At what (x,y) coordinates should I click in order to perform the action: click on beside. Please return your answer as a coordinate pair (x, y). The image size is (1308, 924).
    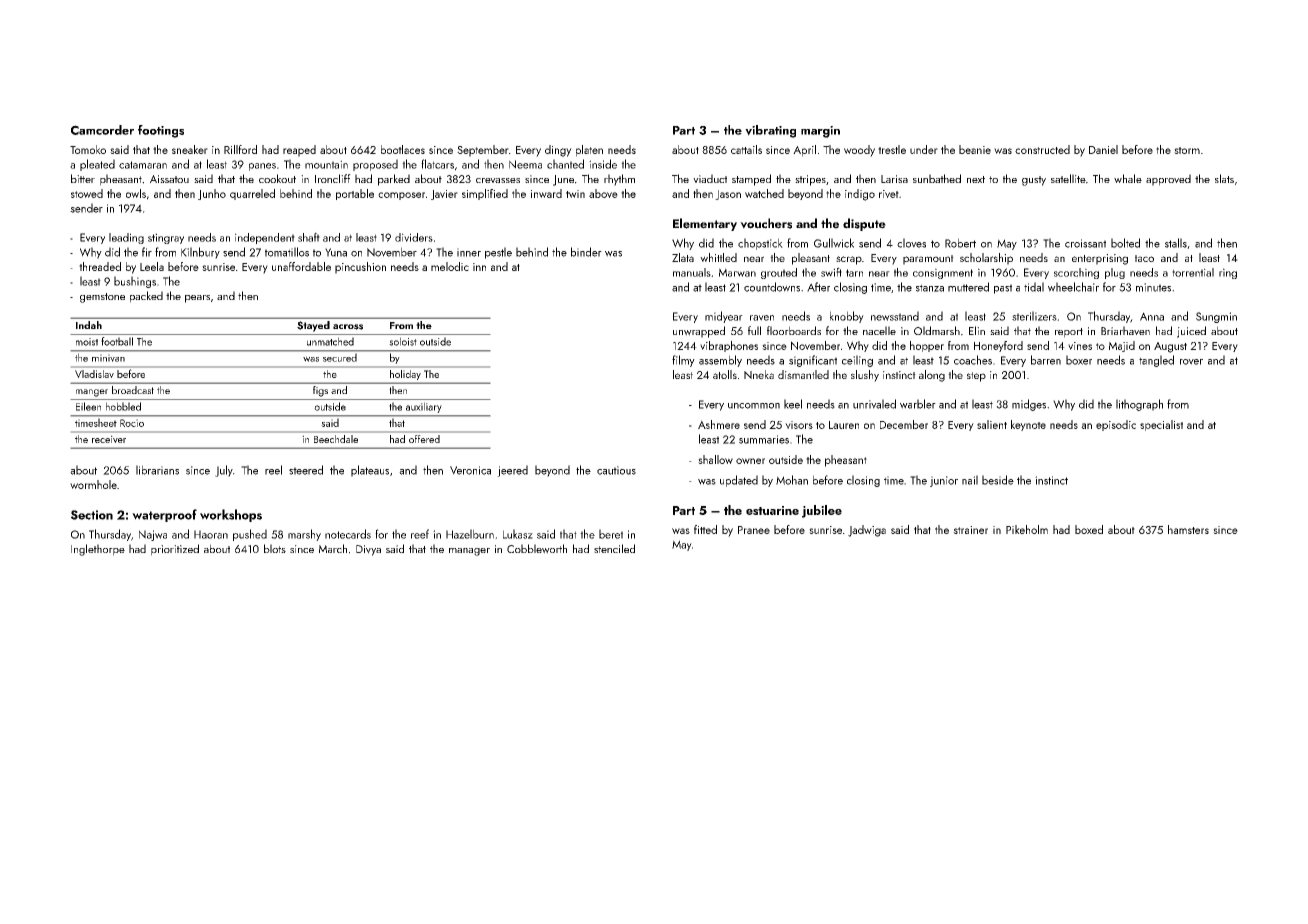
    Looking at the image, I should click on (998, 480).
